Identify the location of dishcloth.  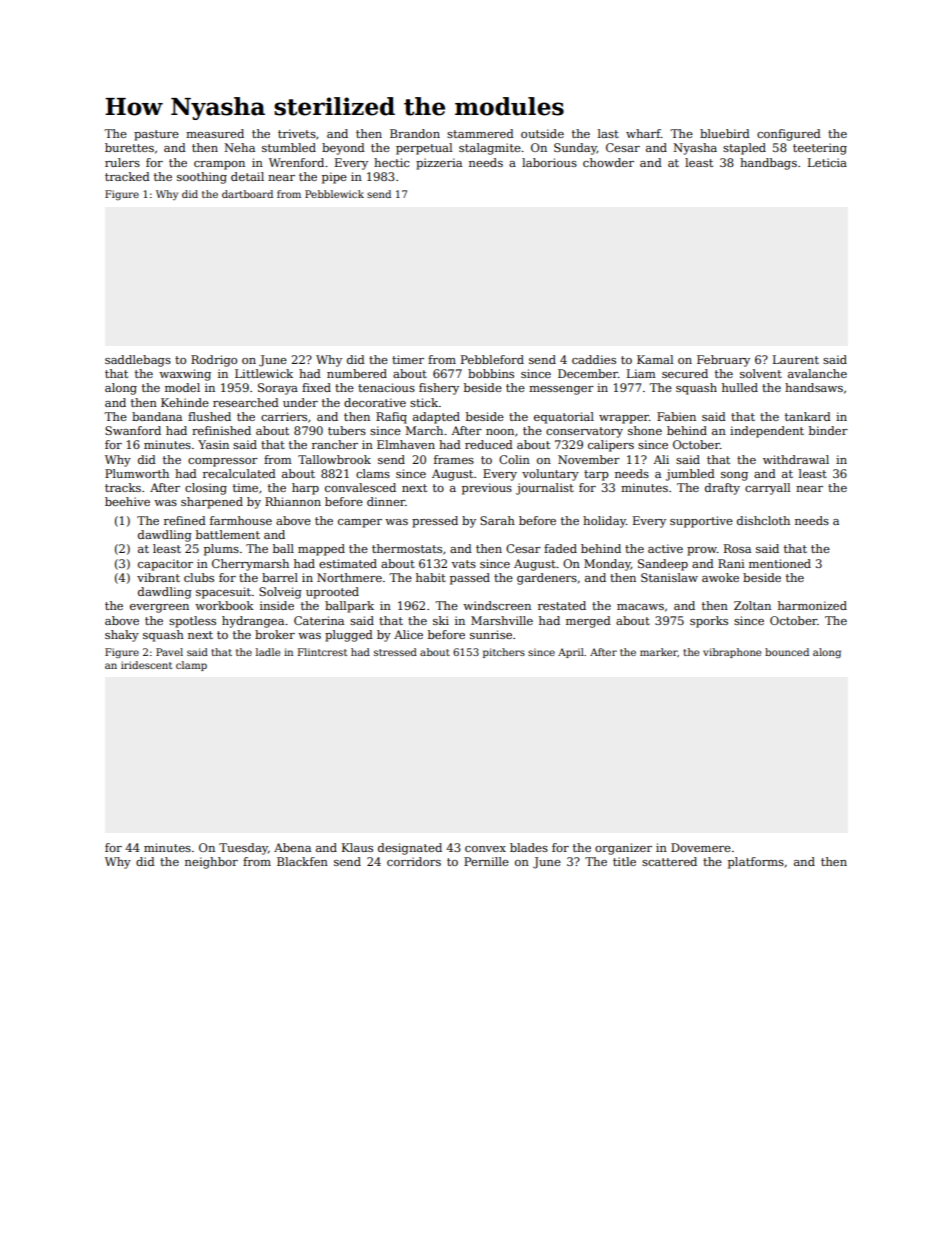
(763, 520).
